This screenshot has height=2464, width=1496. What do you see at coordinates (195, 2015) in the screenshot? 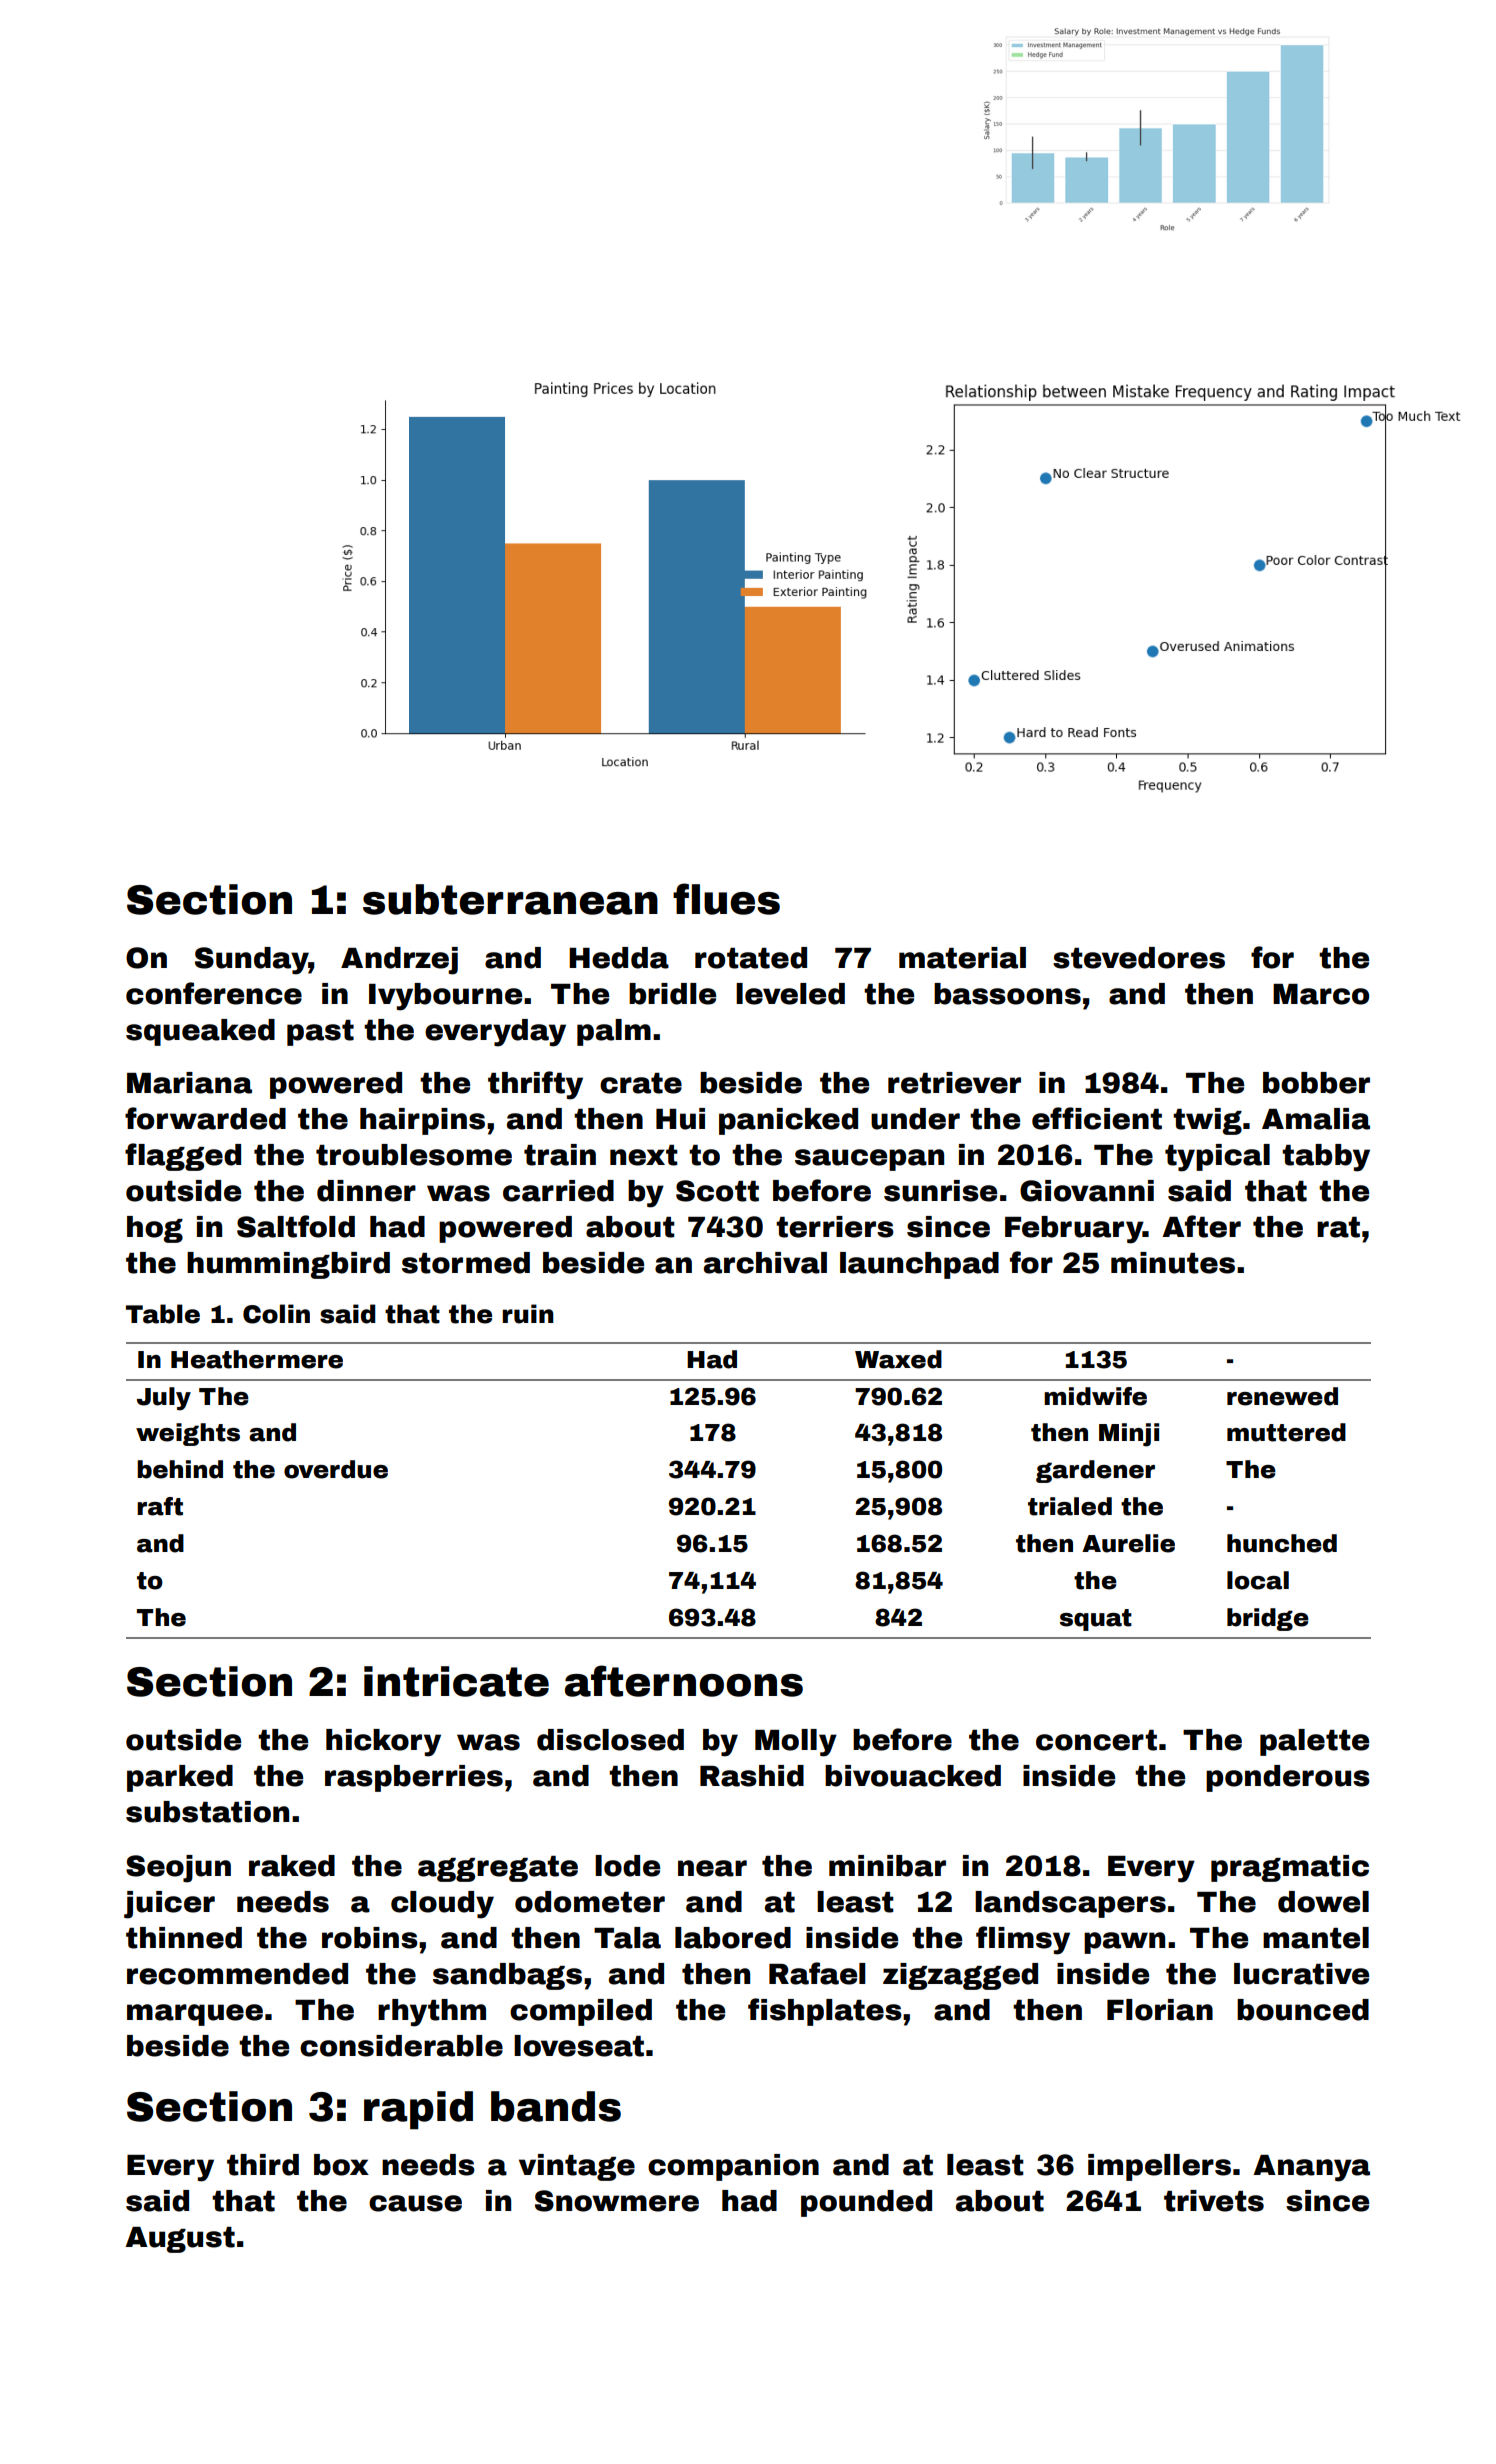
I see `marquee` at bounding box center [195, 2015].
